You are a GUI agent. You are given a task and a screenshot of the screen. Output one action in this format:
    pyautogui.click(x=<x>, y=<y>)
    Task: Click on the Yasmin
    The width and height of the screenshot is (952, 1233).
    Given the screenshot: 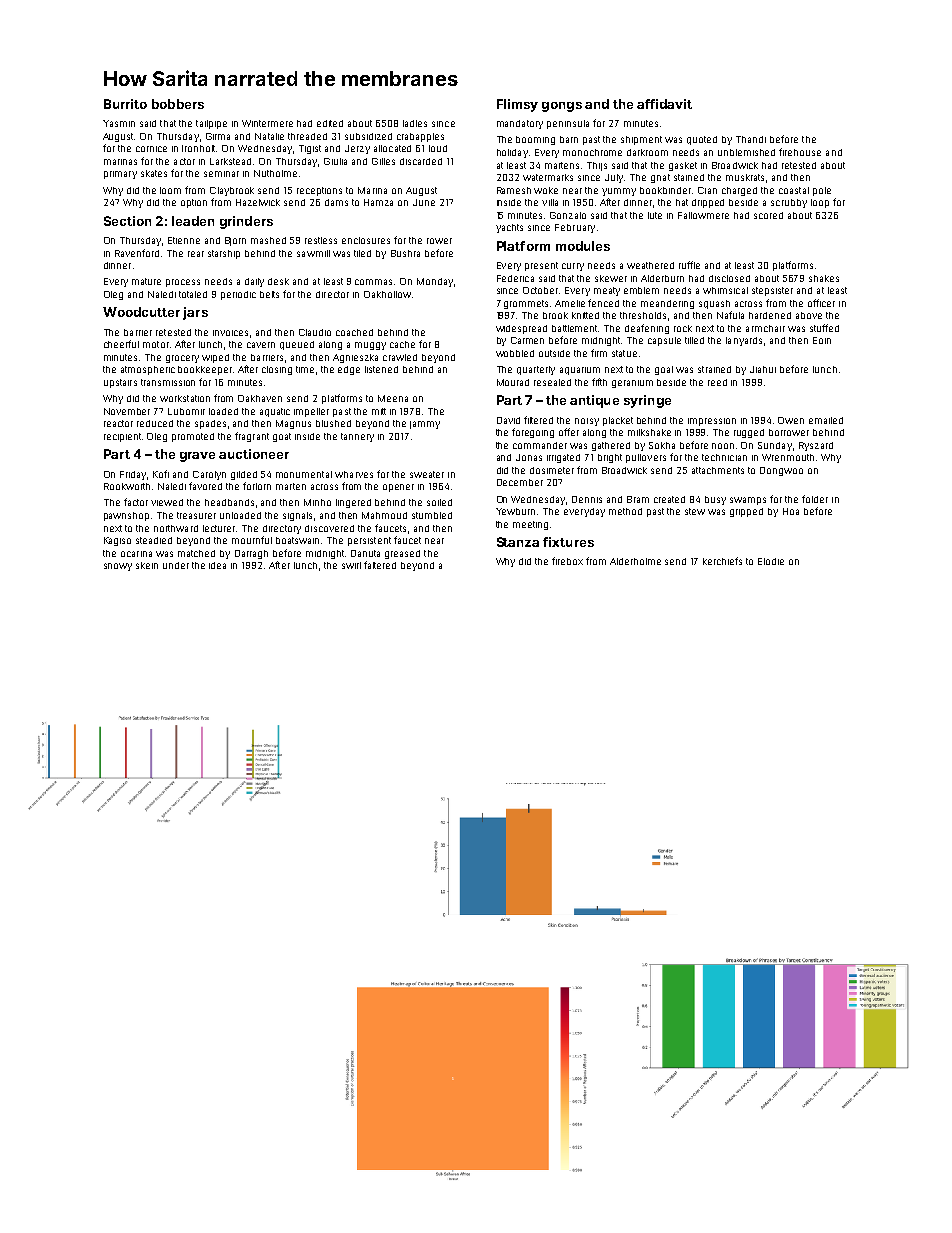 What is the action you would take?
    pyautogui.click(x=119, y=123)
